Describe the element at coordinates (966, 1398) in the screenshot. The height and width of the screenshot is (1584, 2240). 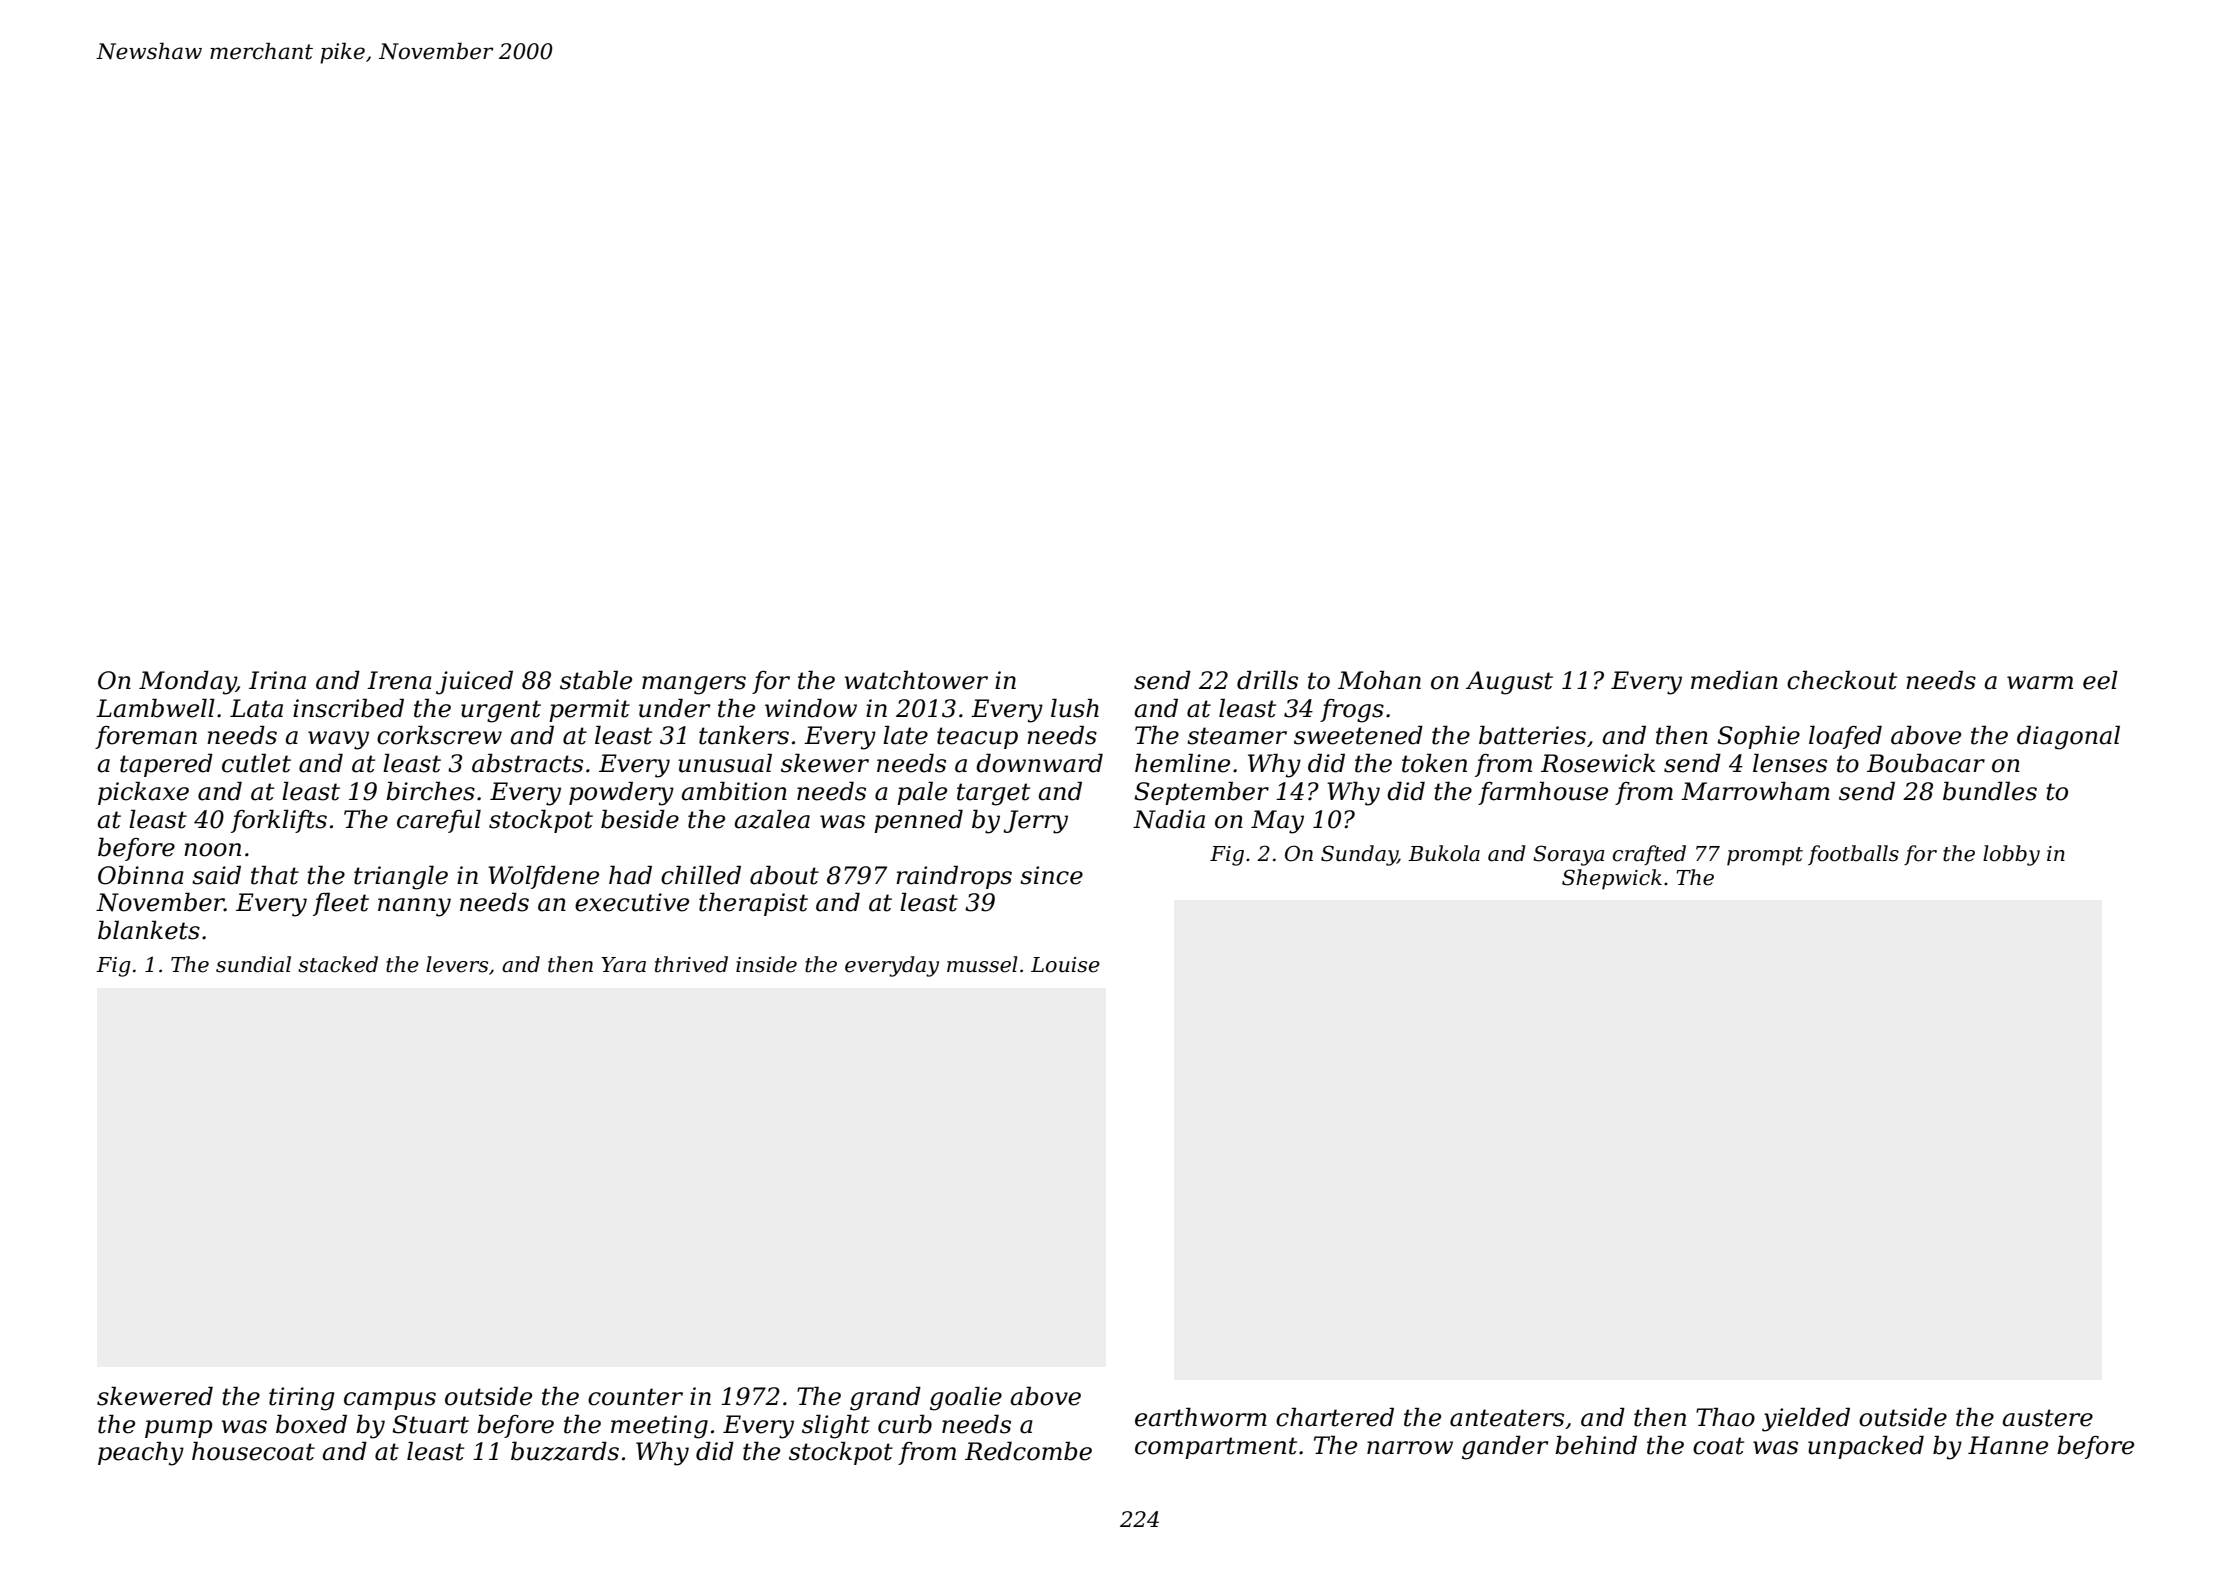
I see `goalie` at that location.
